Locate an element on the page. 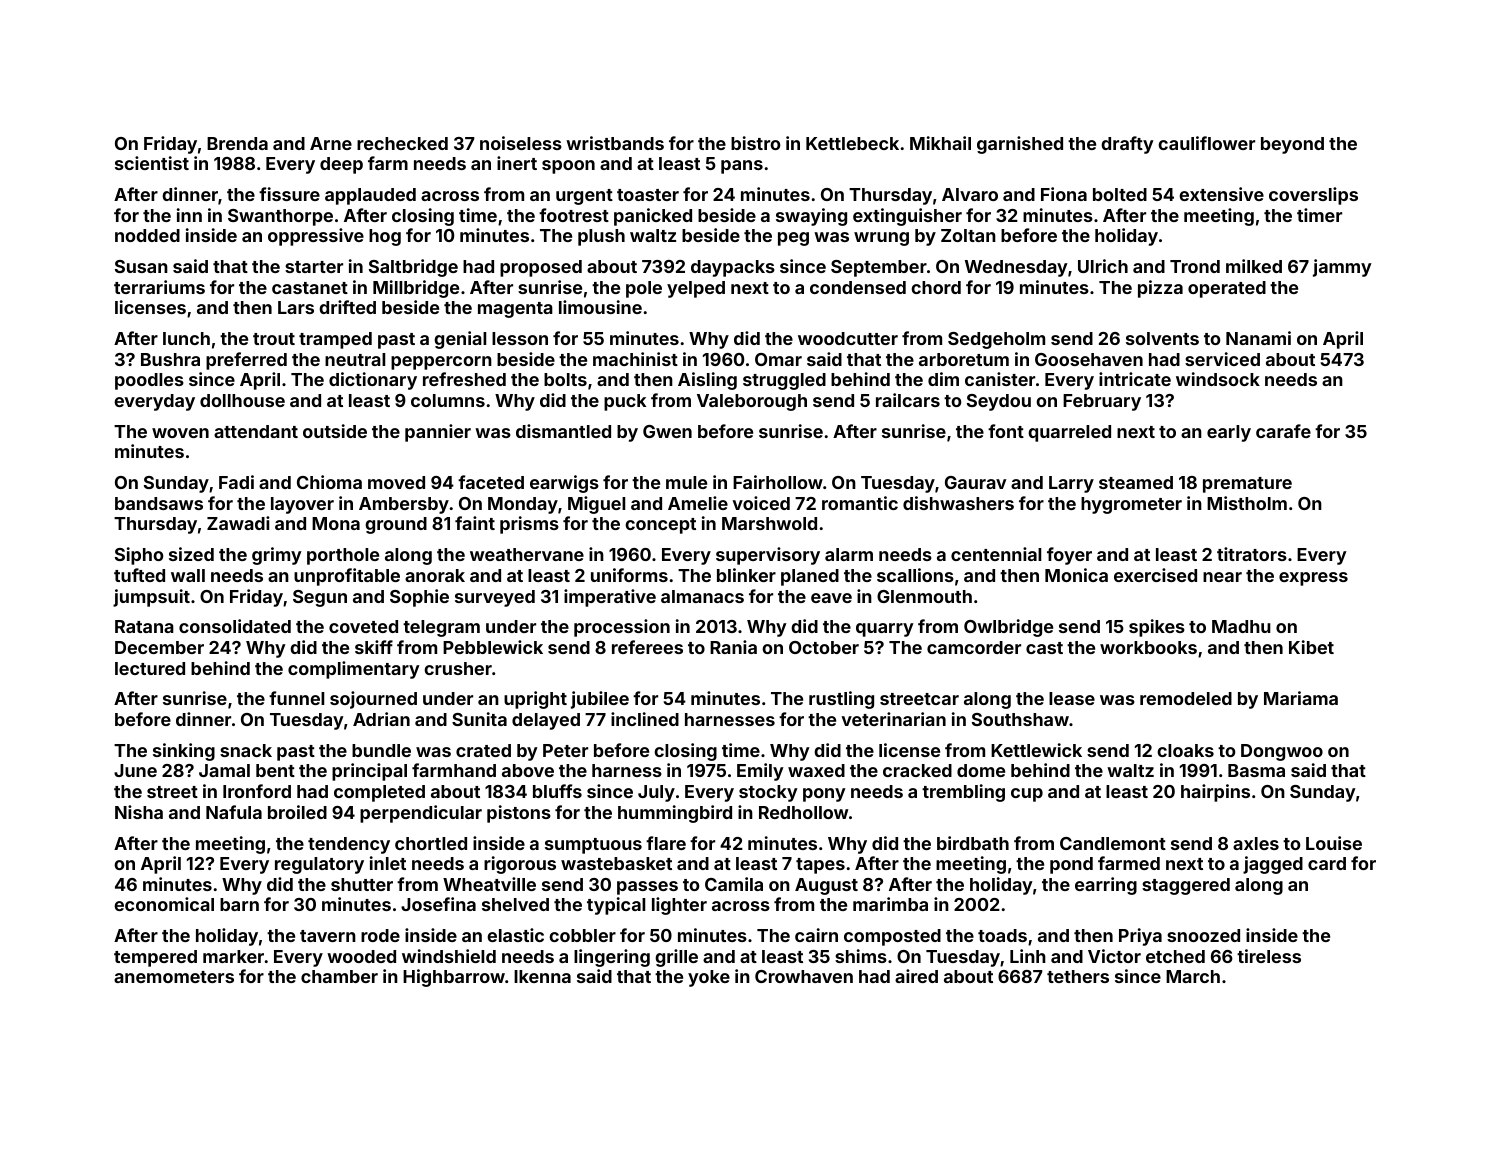  applauded is located at coordinates (370, 196).
